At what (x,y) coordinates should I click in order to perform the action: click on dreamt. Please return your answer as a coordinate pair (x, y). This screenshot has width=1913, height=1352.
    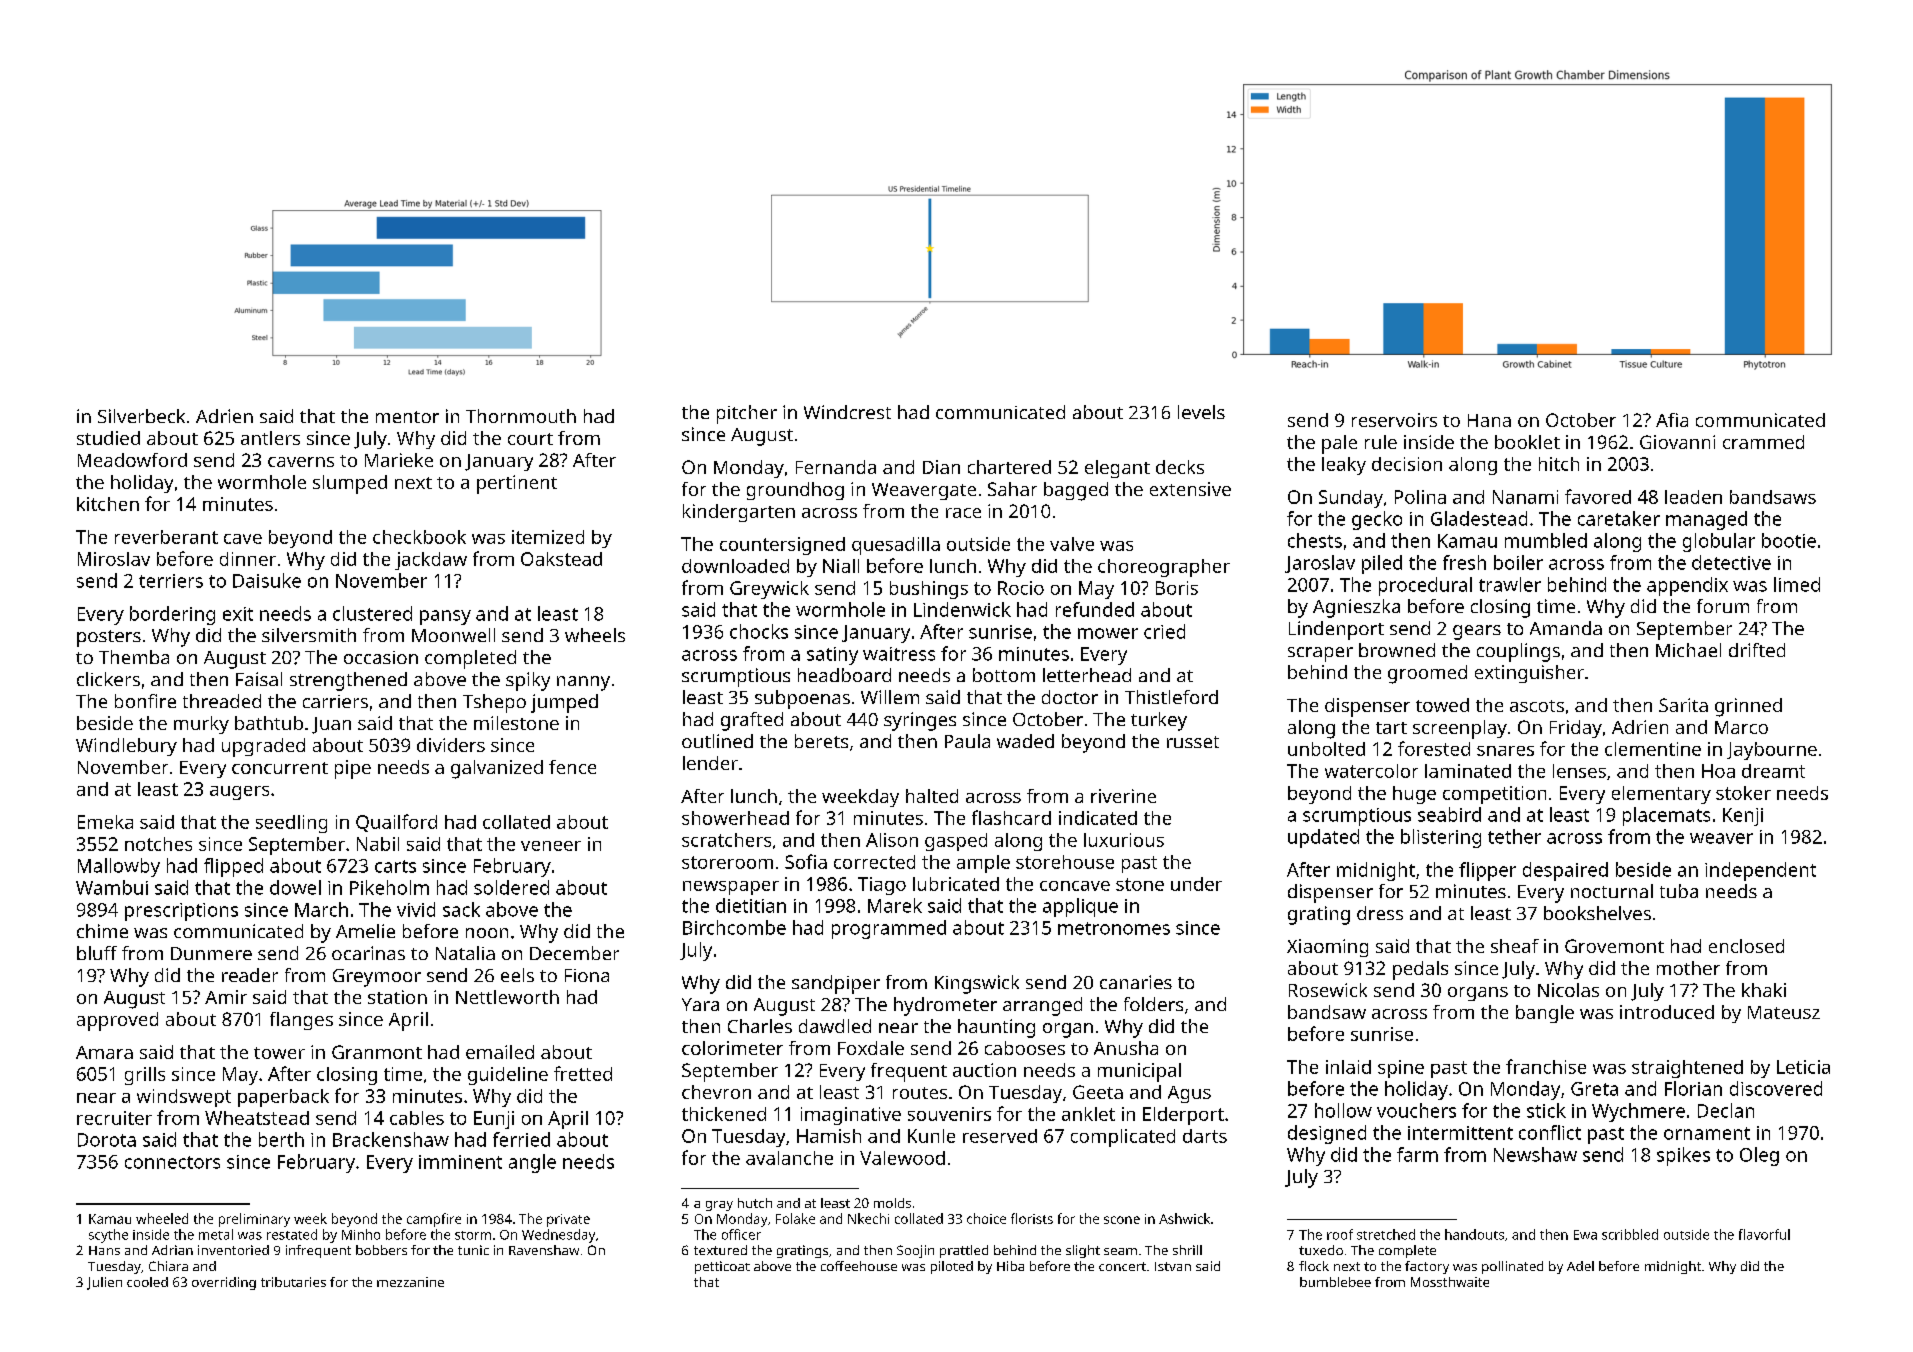
    Looking at the image, I should click on (1773, 771).
